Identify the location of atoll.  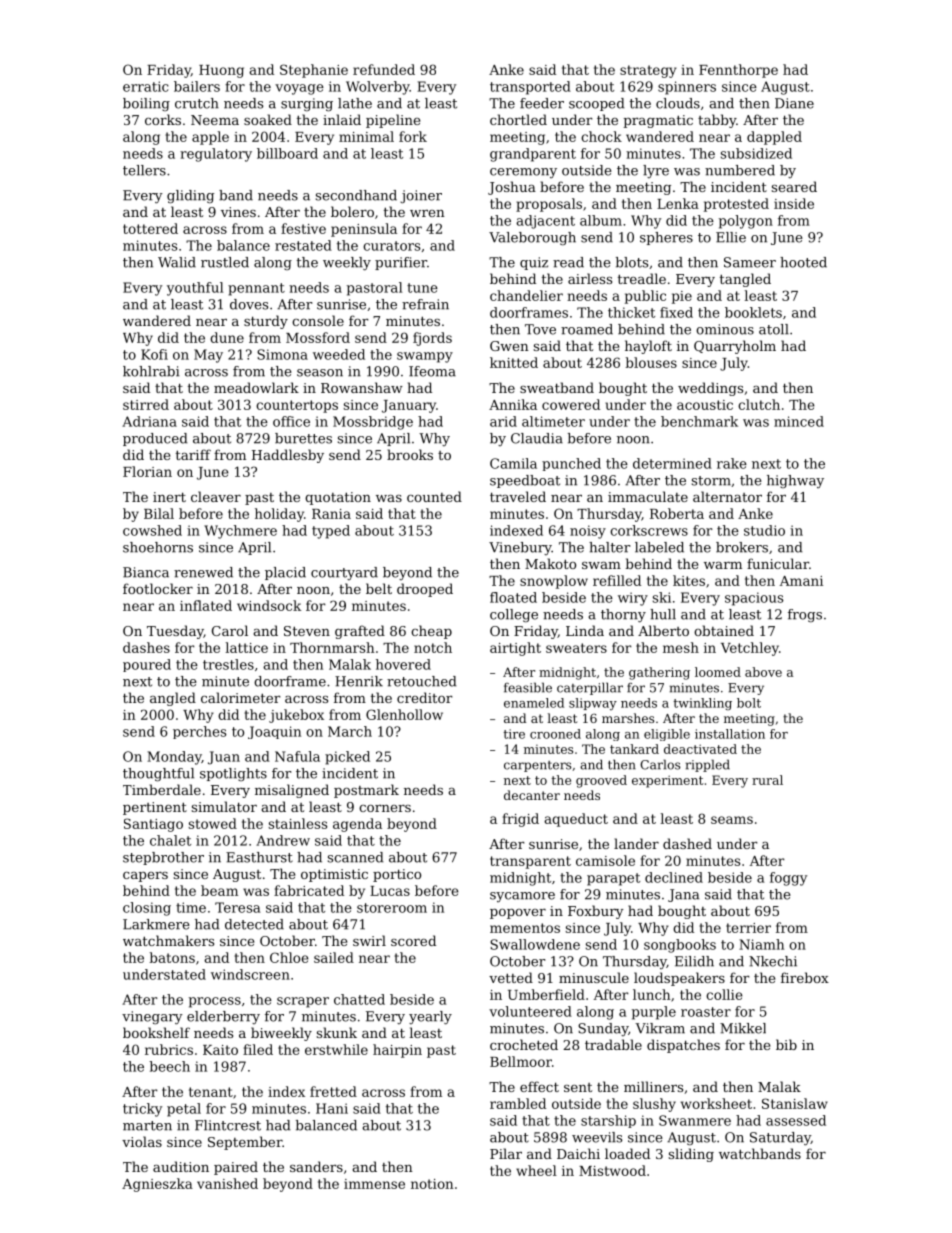
(774, 329).
